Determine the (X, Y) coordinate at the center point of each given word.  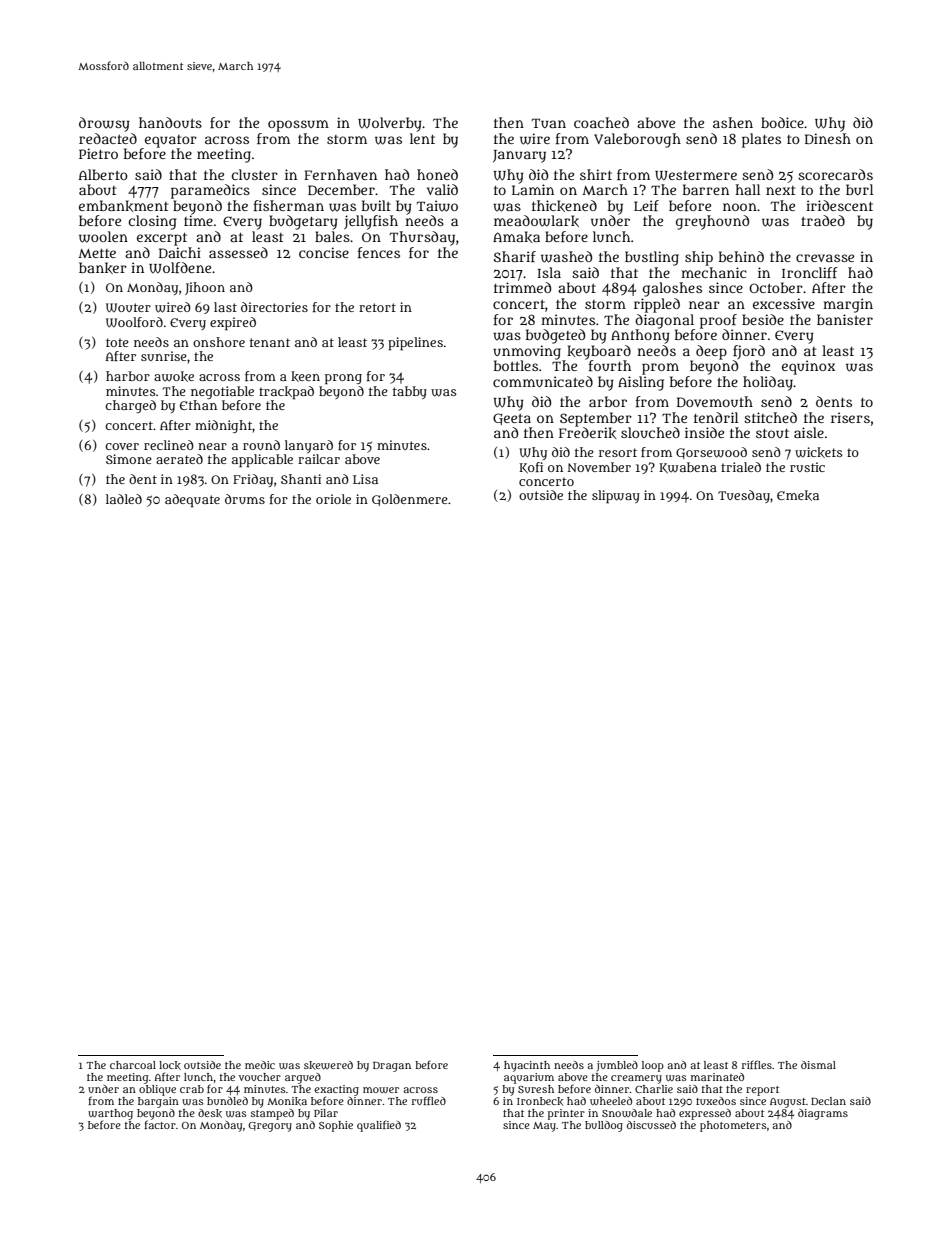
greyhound (712, 222)
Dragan (392, 1067)
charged (130, 406)
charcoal (133, 1065)
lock (170, 1065)
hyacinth (527, 1066)
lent (422, 138)
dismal (818, 1065)
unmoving (527, 352)
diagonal (664, 321)
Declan (828, 1101)
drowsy (104, 124)
